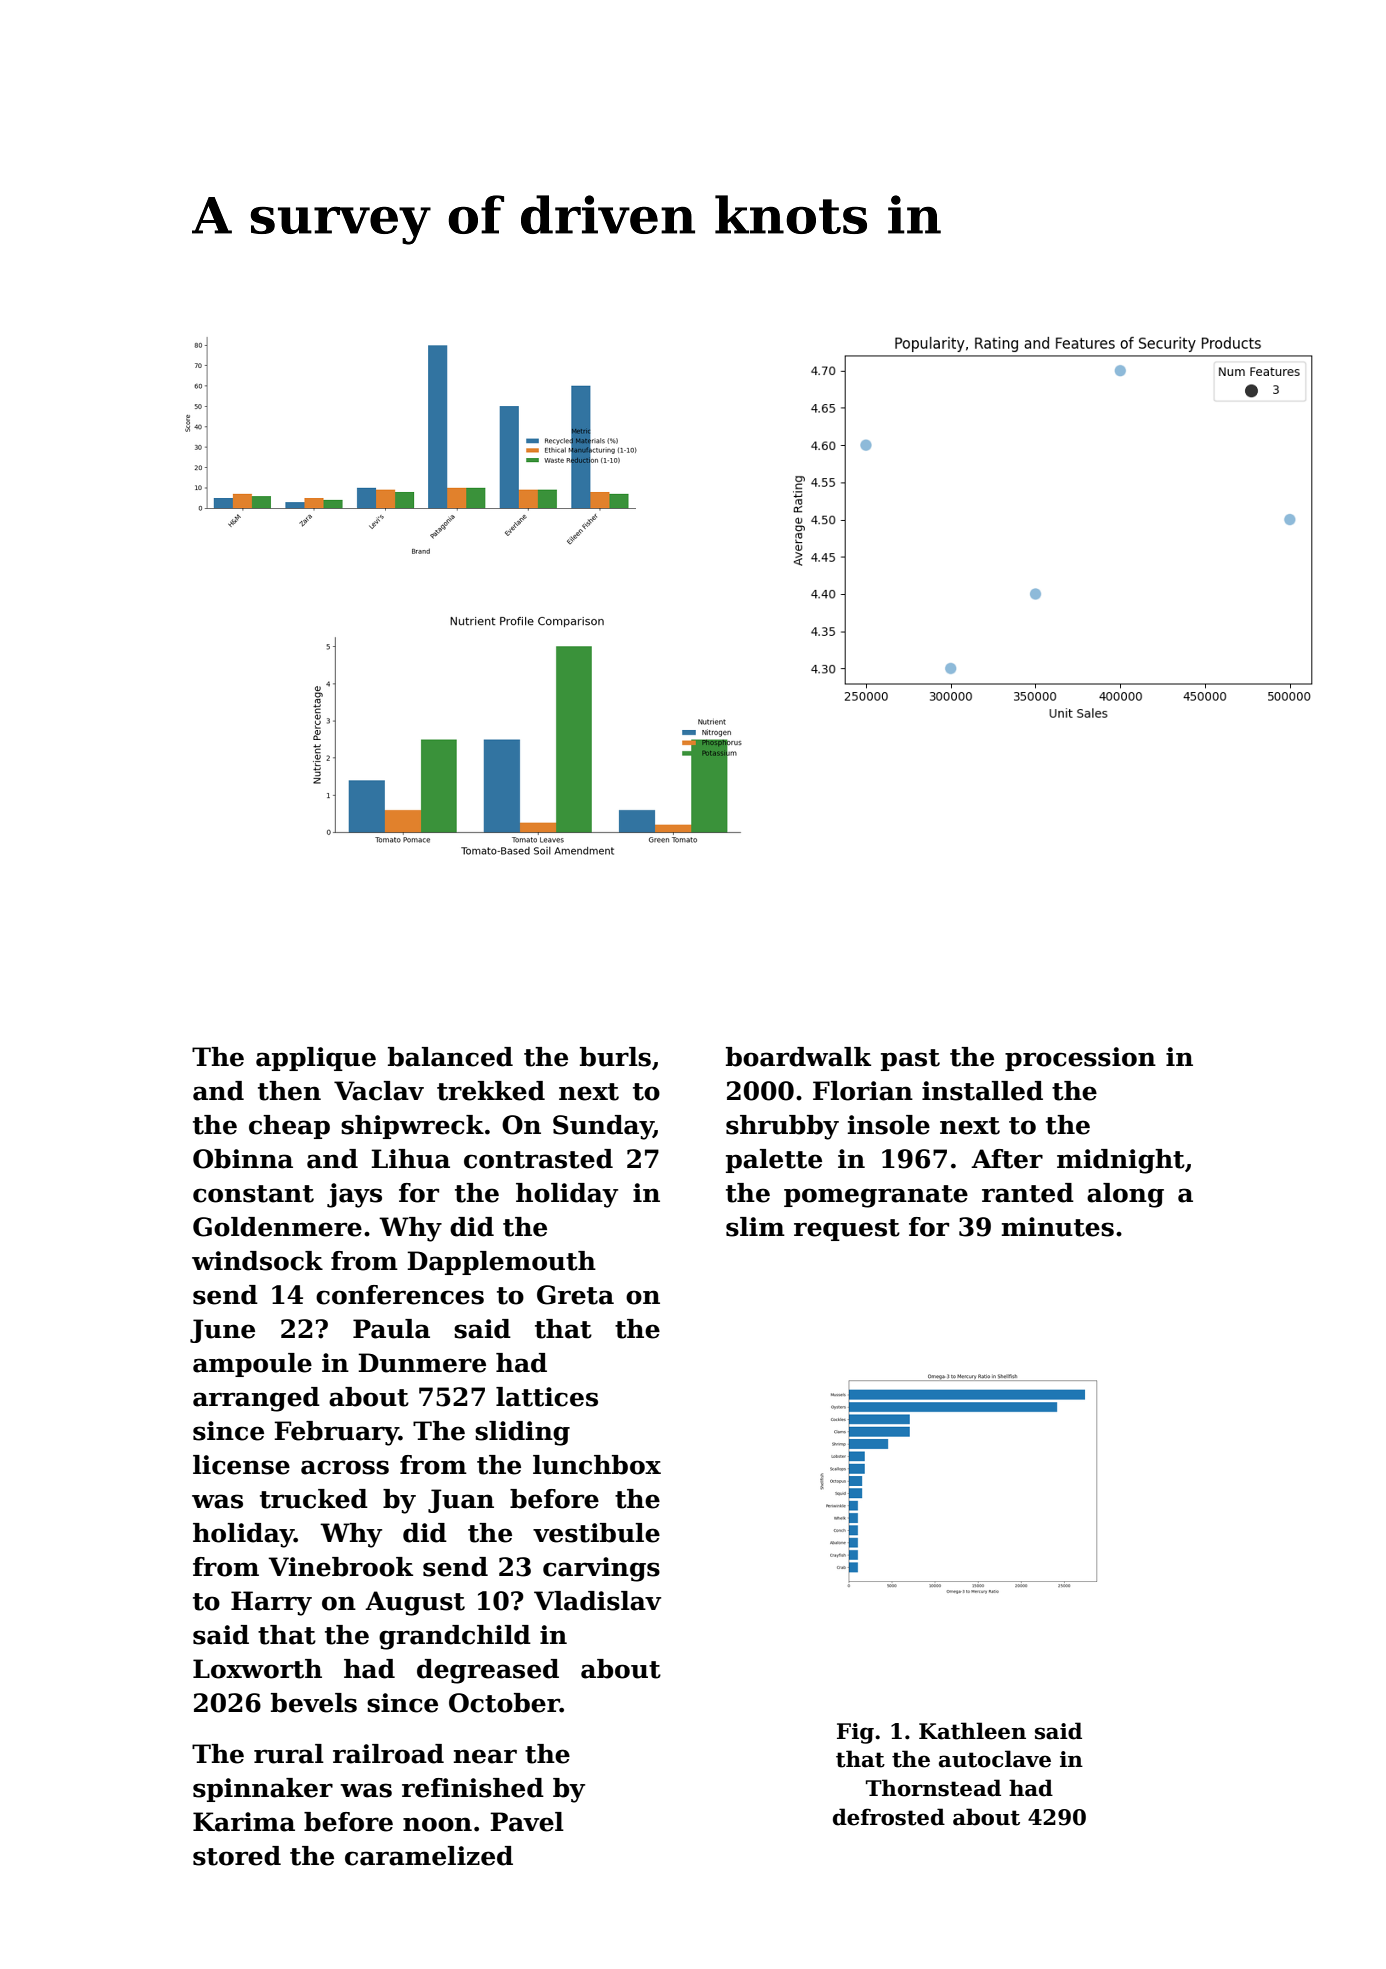  I want to click on procession, so click(1080, 1059).
